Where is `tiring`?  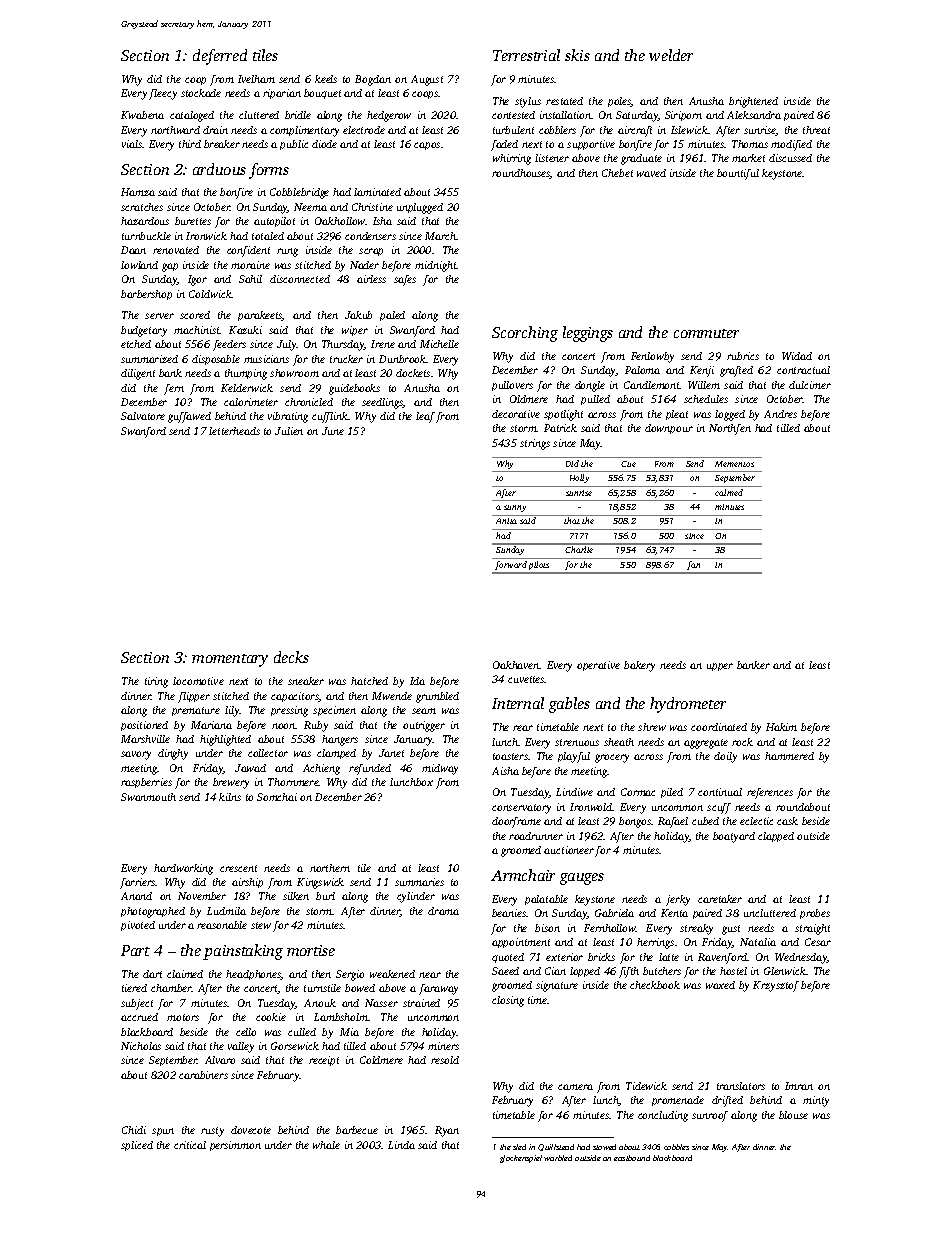 tiring is located at coordinates (156, 682).
